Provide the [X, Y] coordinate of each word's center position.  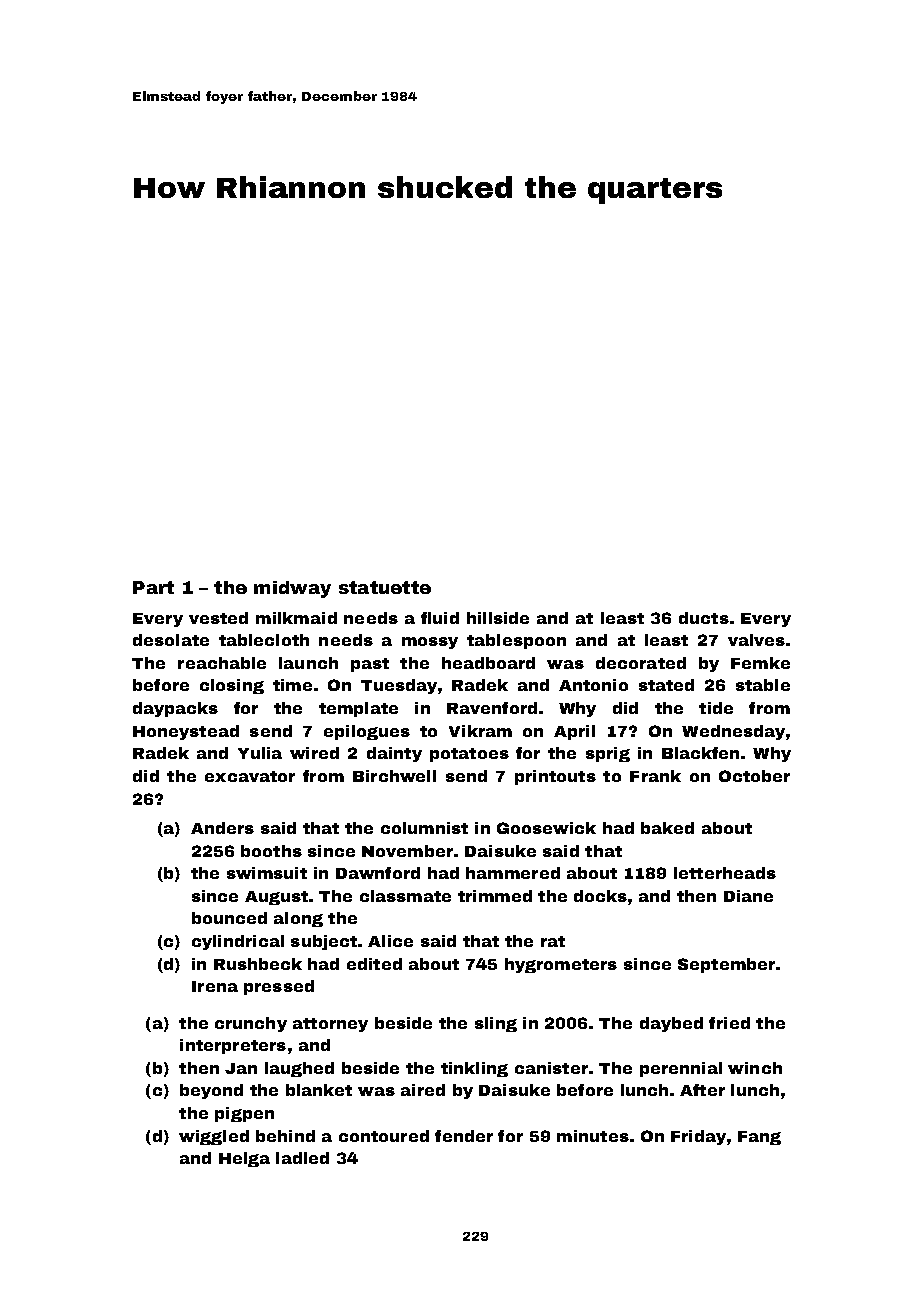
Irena [215, 986]
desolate [171, 640]
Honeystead [186, 732]
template [358, 709]
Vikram [480, 731]
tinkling [474, 1069]
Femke [760, 663]
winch [755, 1068]
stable [763, 685]
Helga [244, 1159]
